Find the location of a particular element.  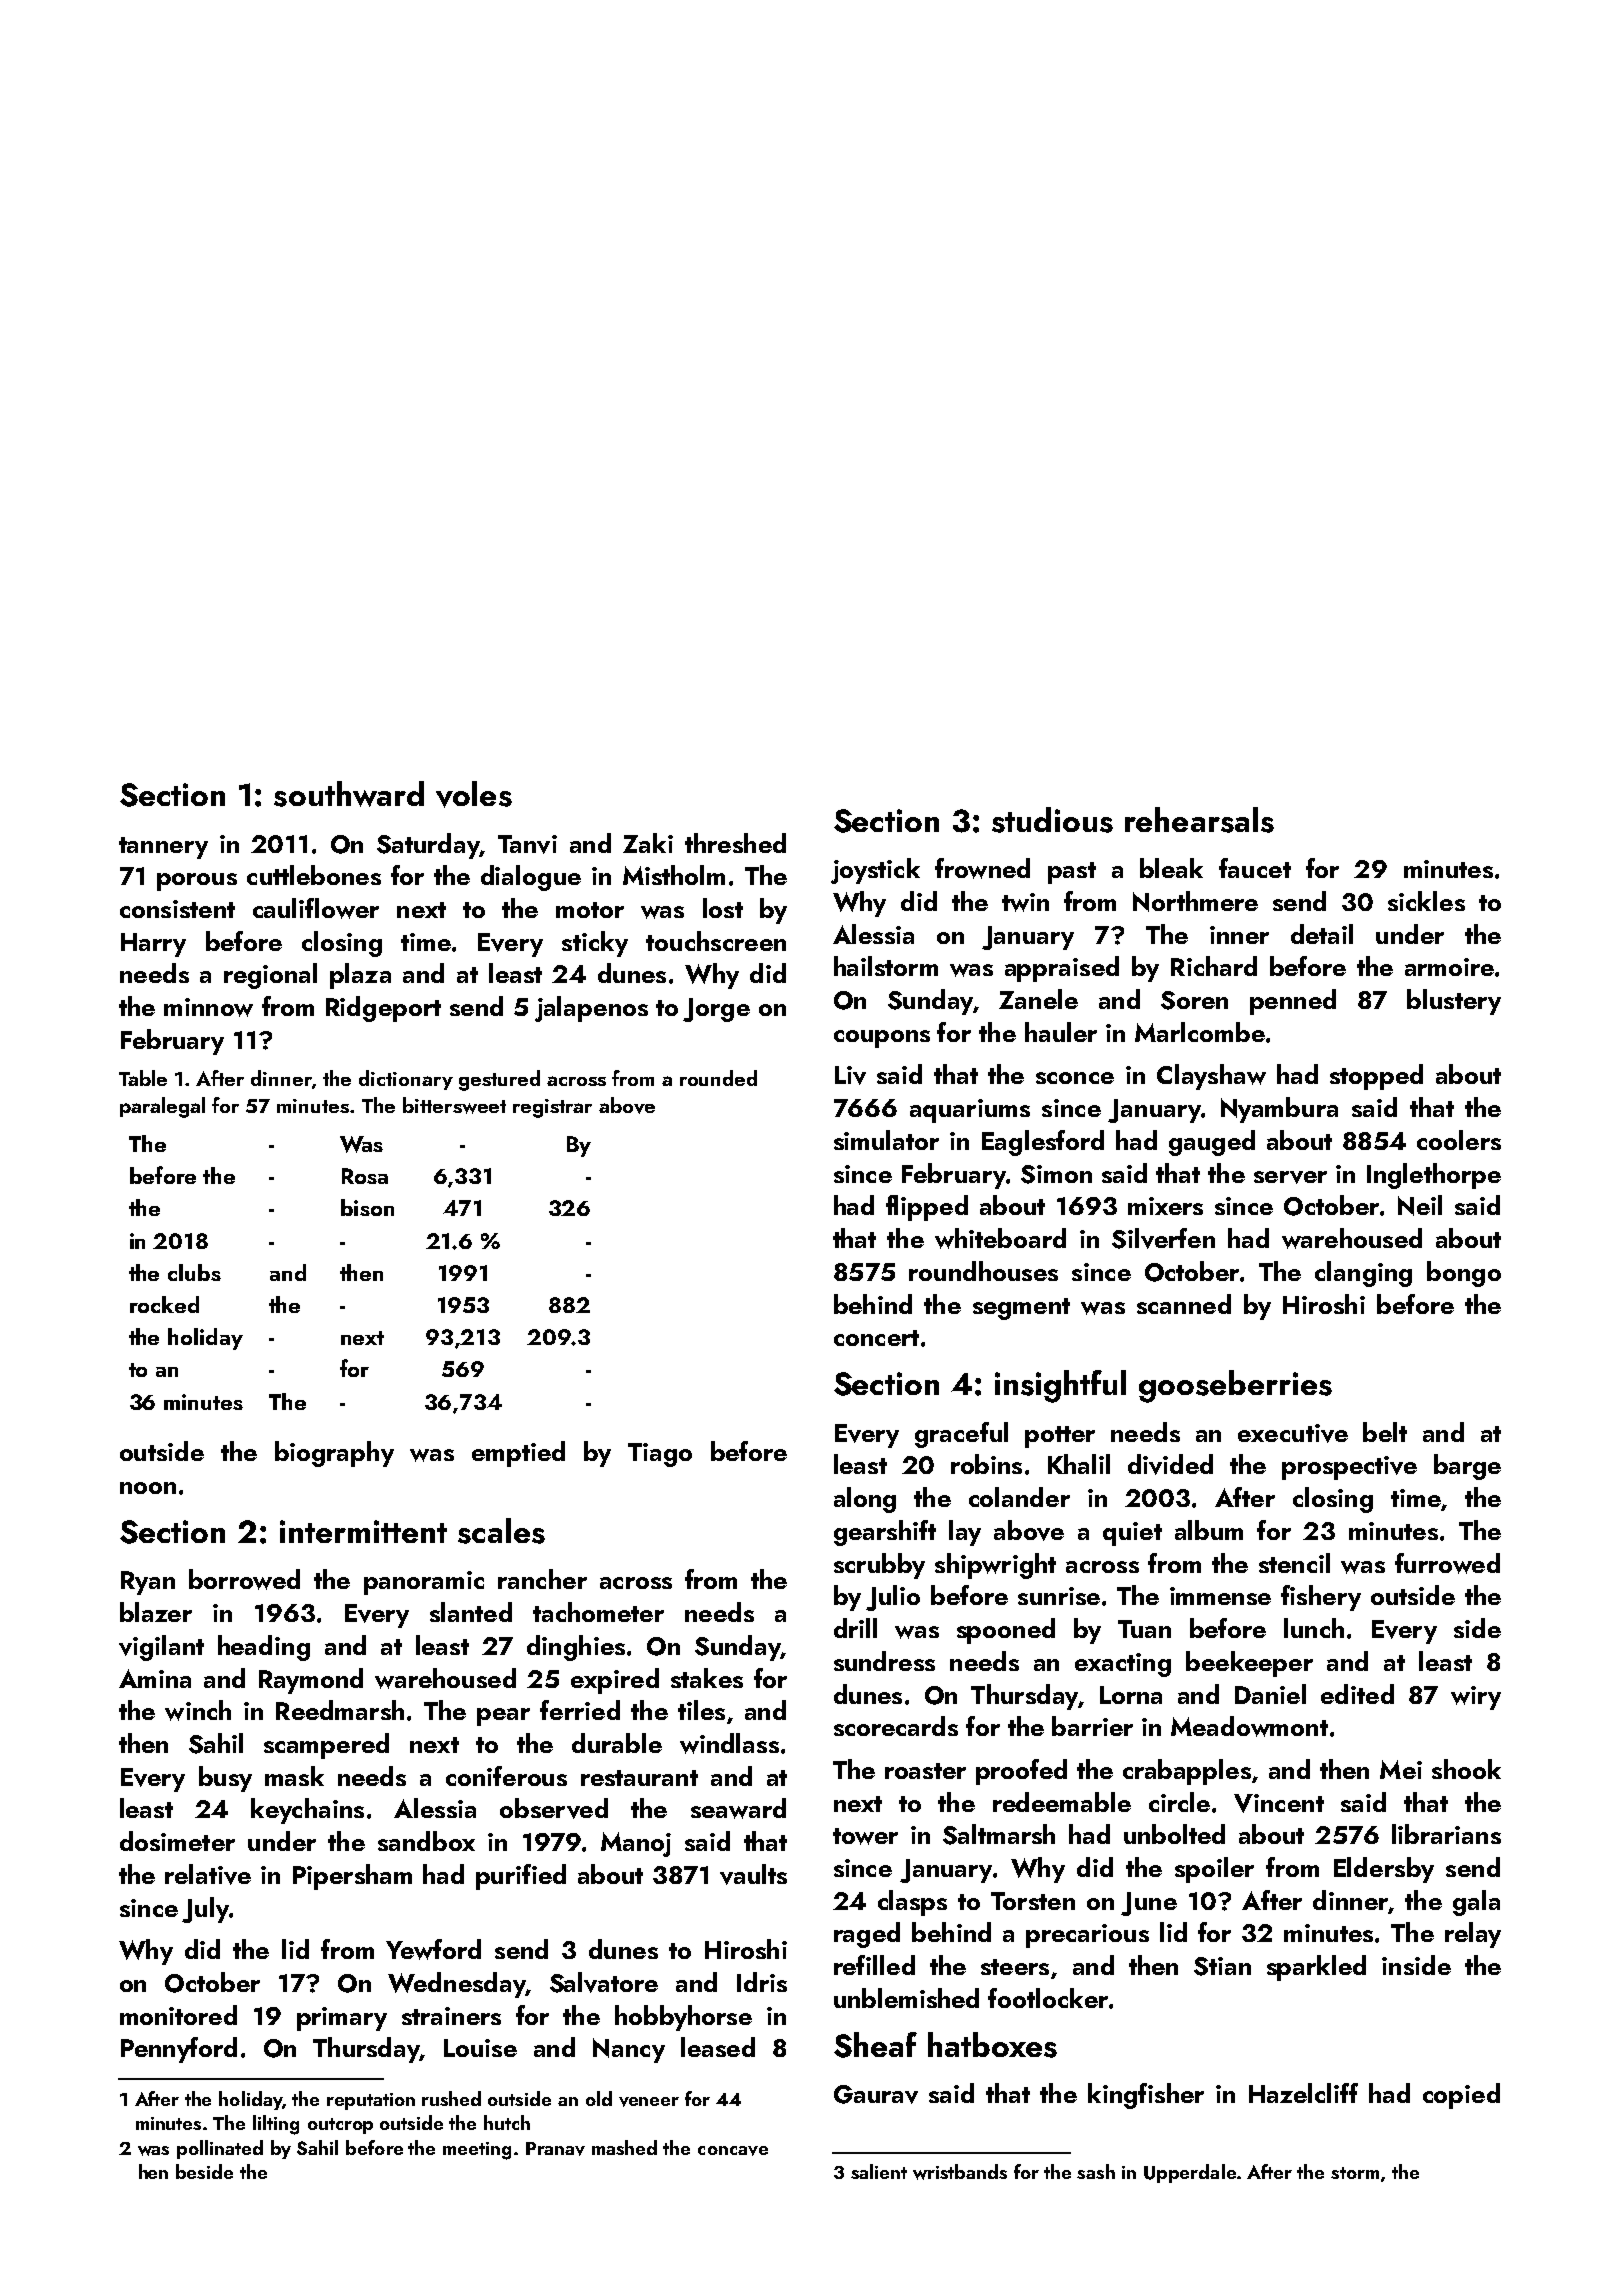

Table is located at coordinates (143, 1078).
